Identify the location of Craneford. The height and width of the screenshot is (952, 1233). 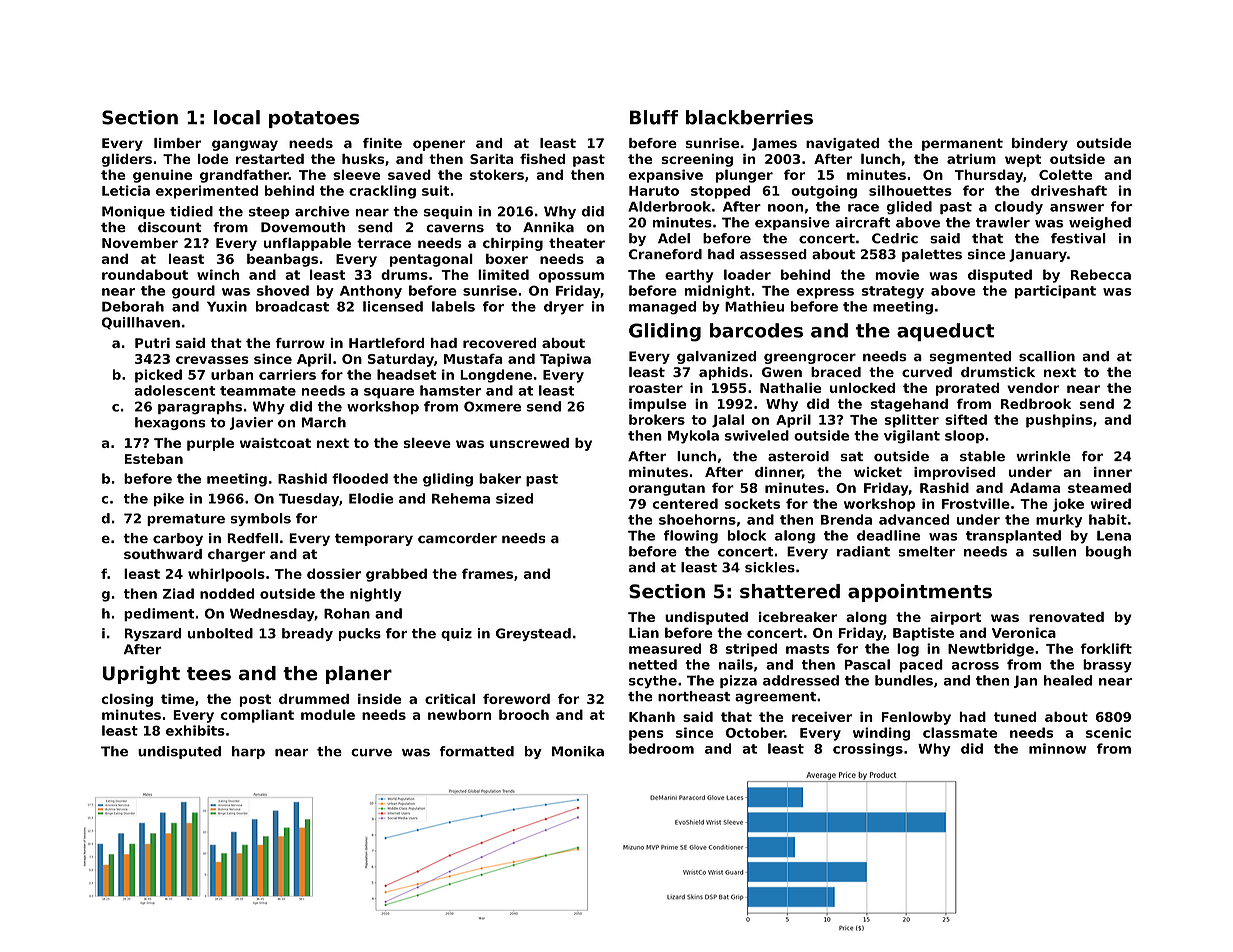
(665, 254).
